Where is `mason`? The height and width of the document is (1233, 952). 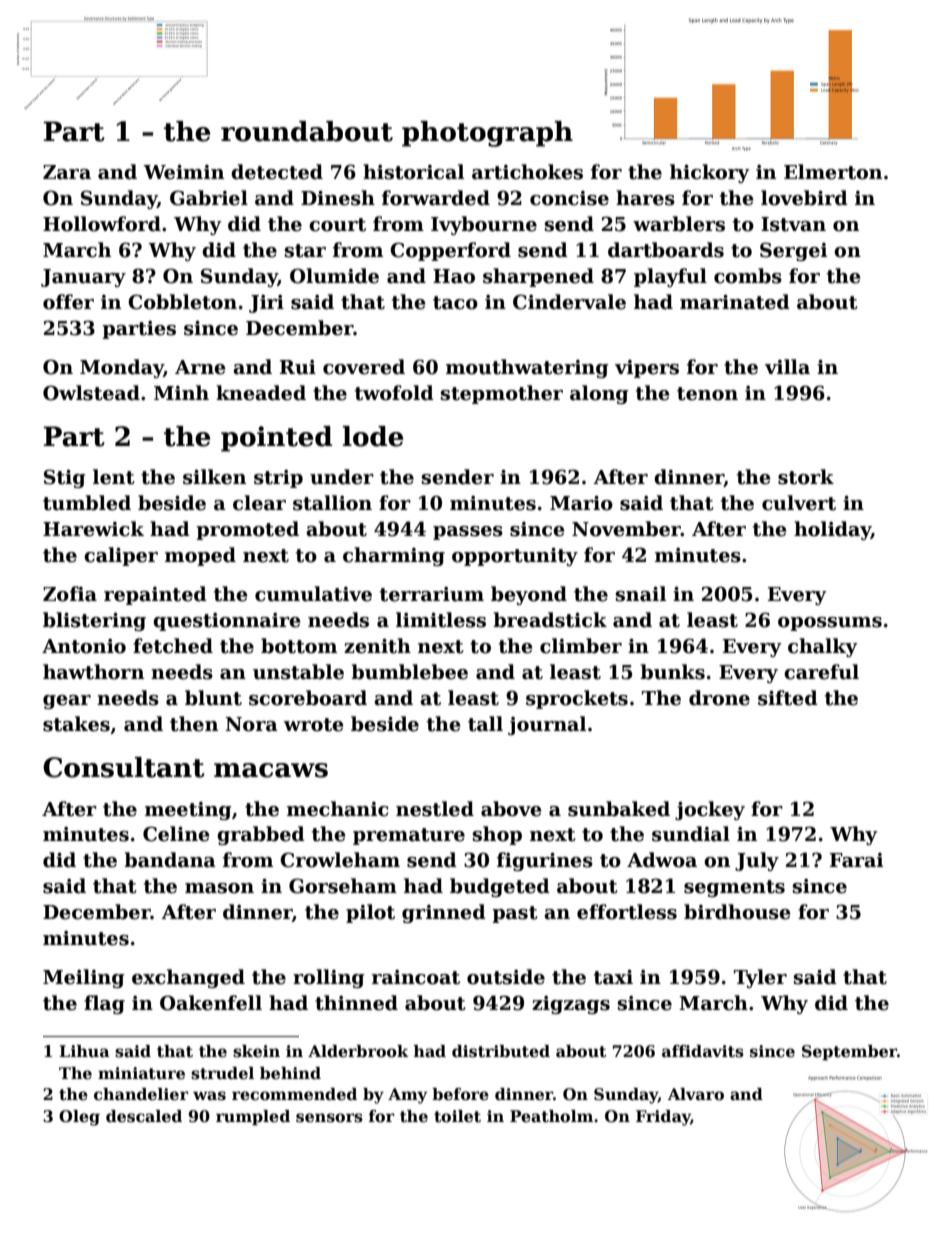
mason is located at coordinates (219, 888).
